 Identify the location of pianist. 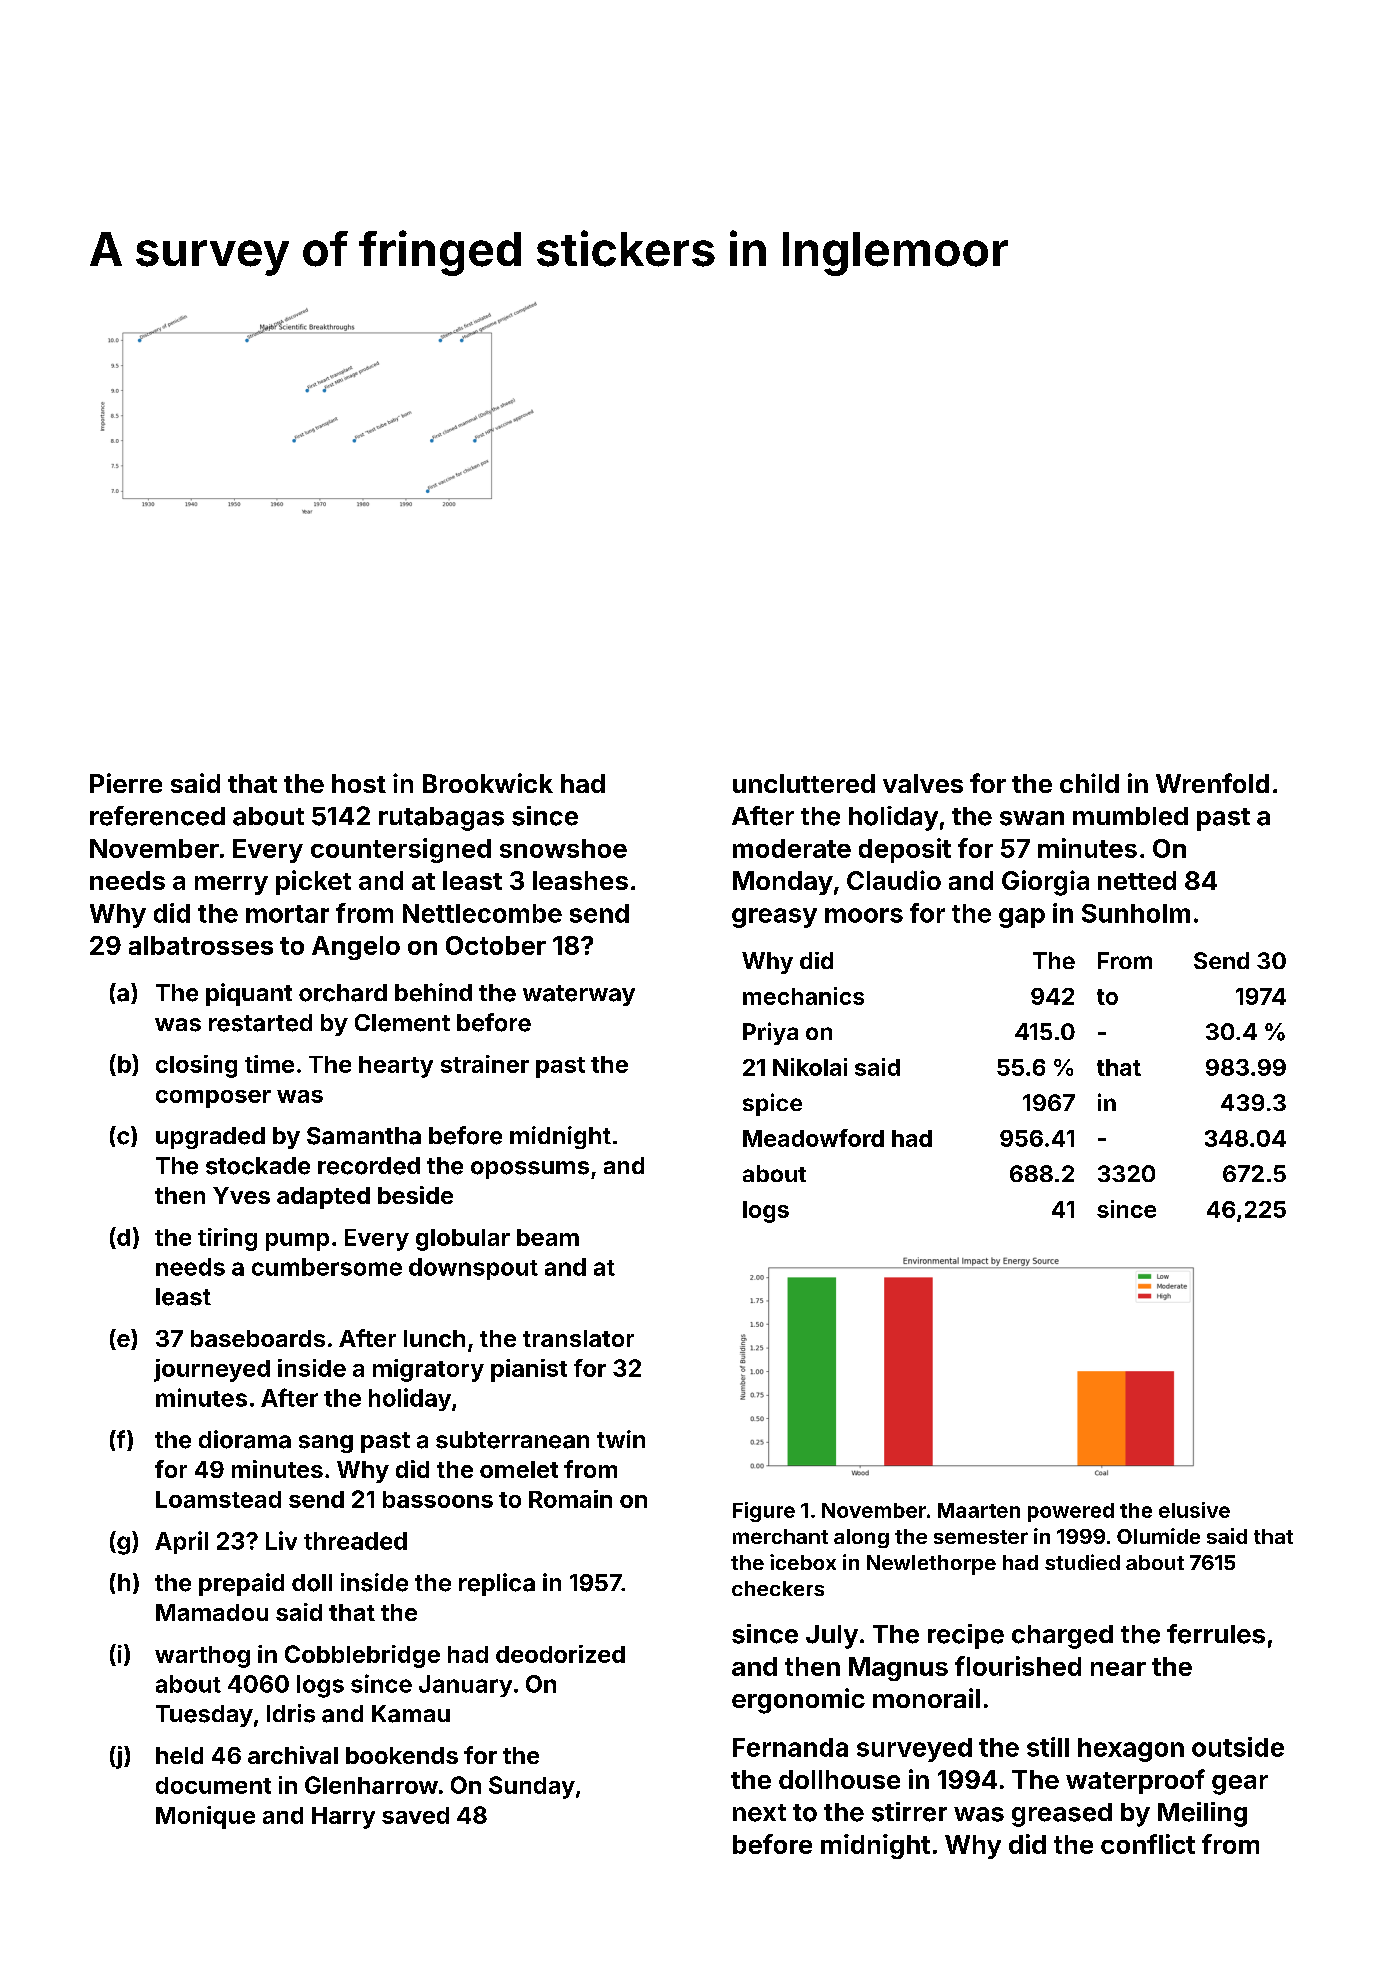
(529, 1370).
